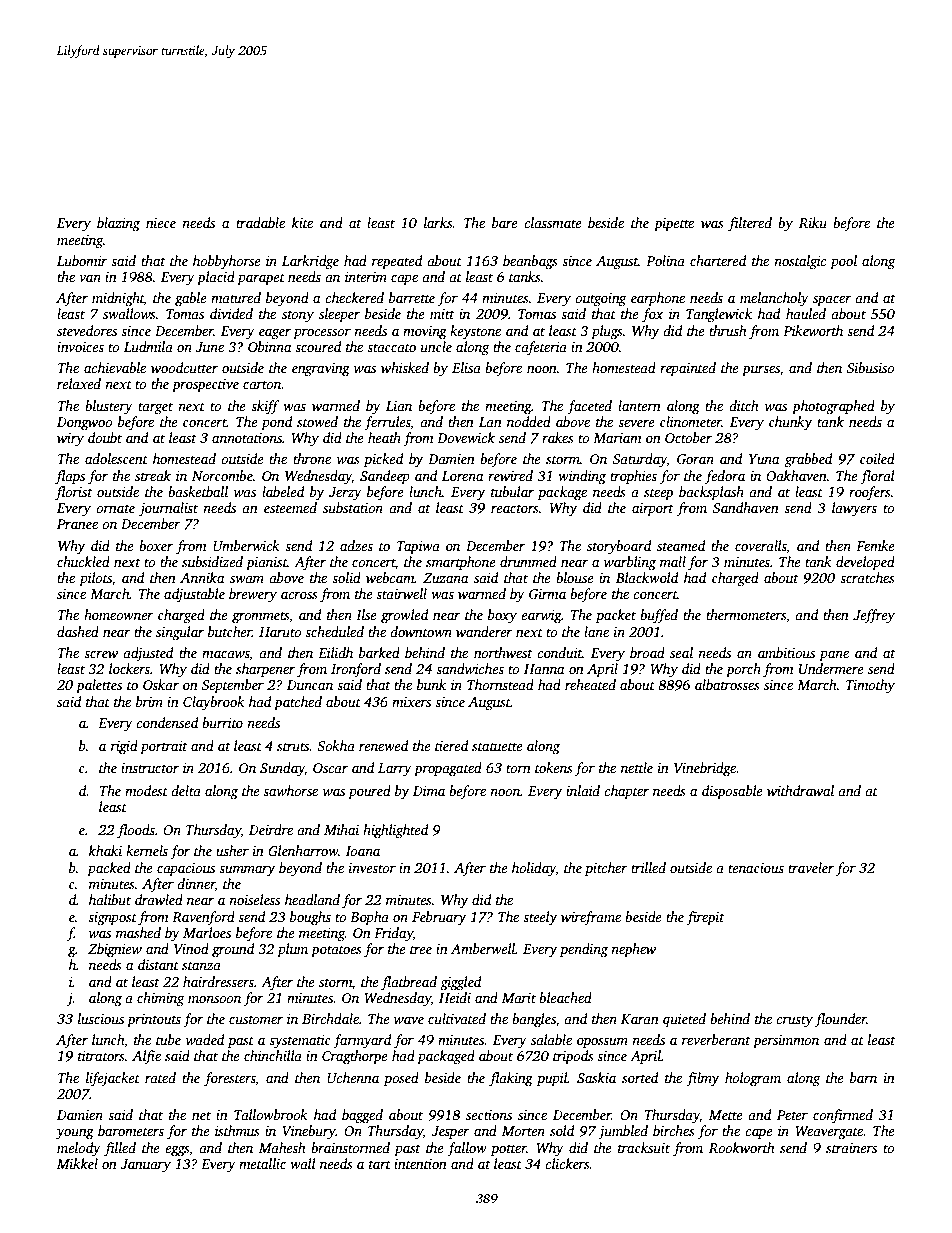 The width and height of the document is (952, 1233). What do you see at coordinates (87, 330) in the document?
I see `stevedores` at bounding box center [87, 330].
